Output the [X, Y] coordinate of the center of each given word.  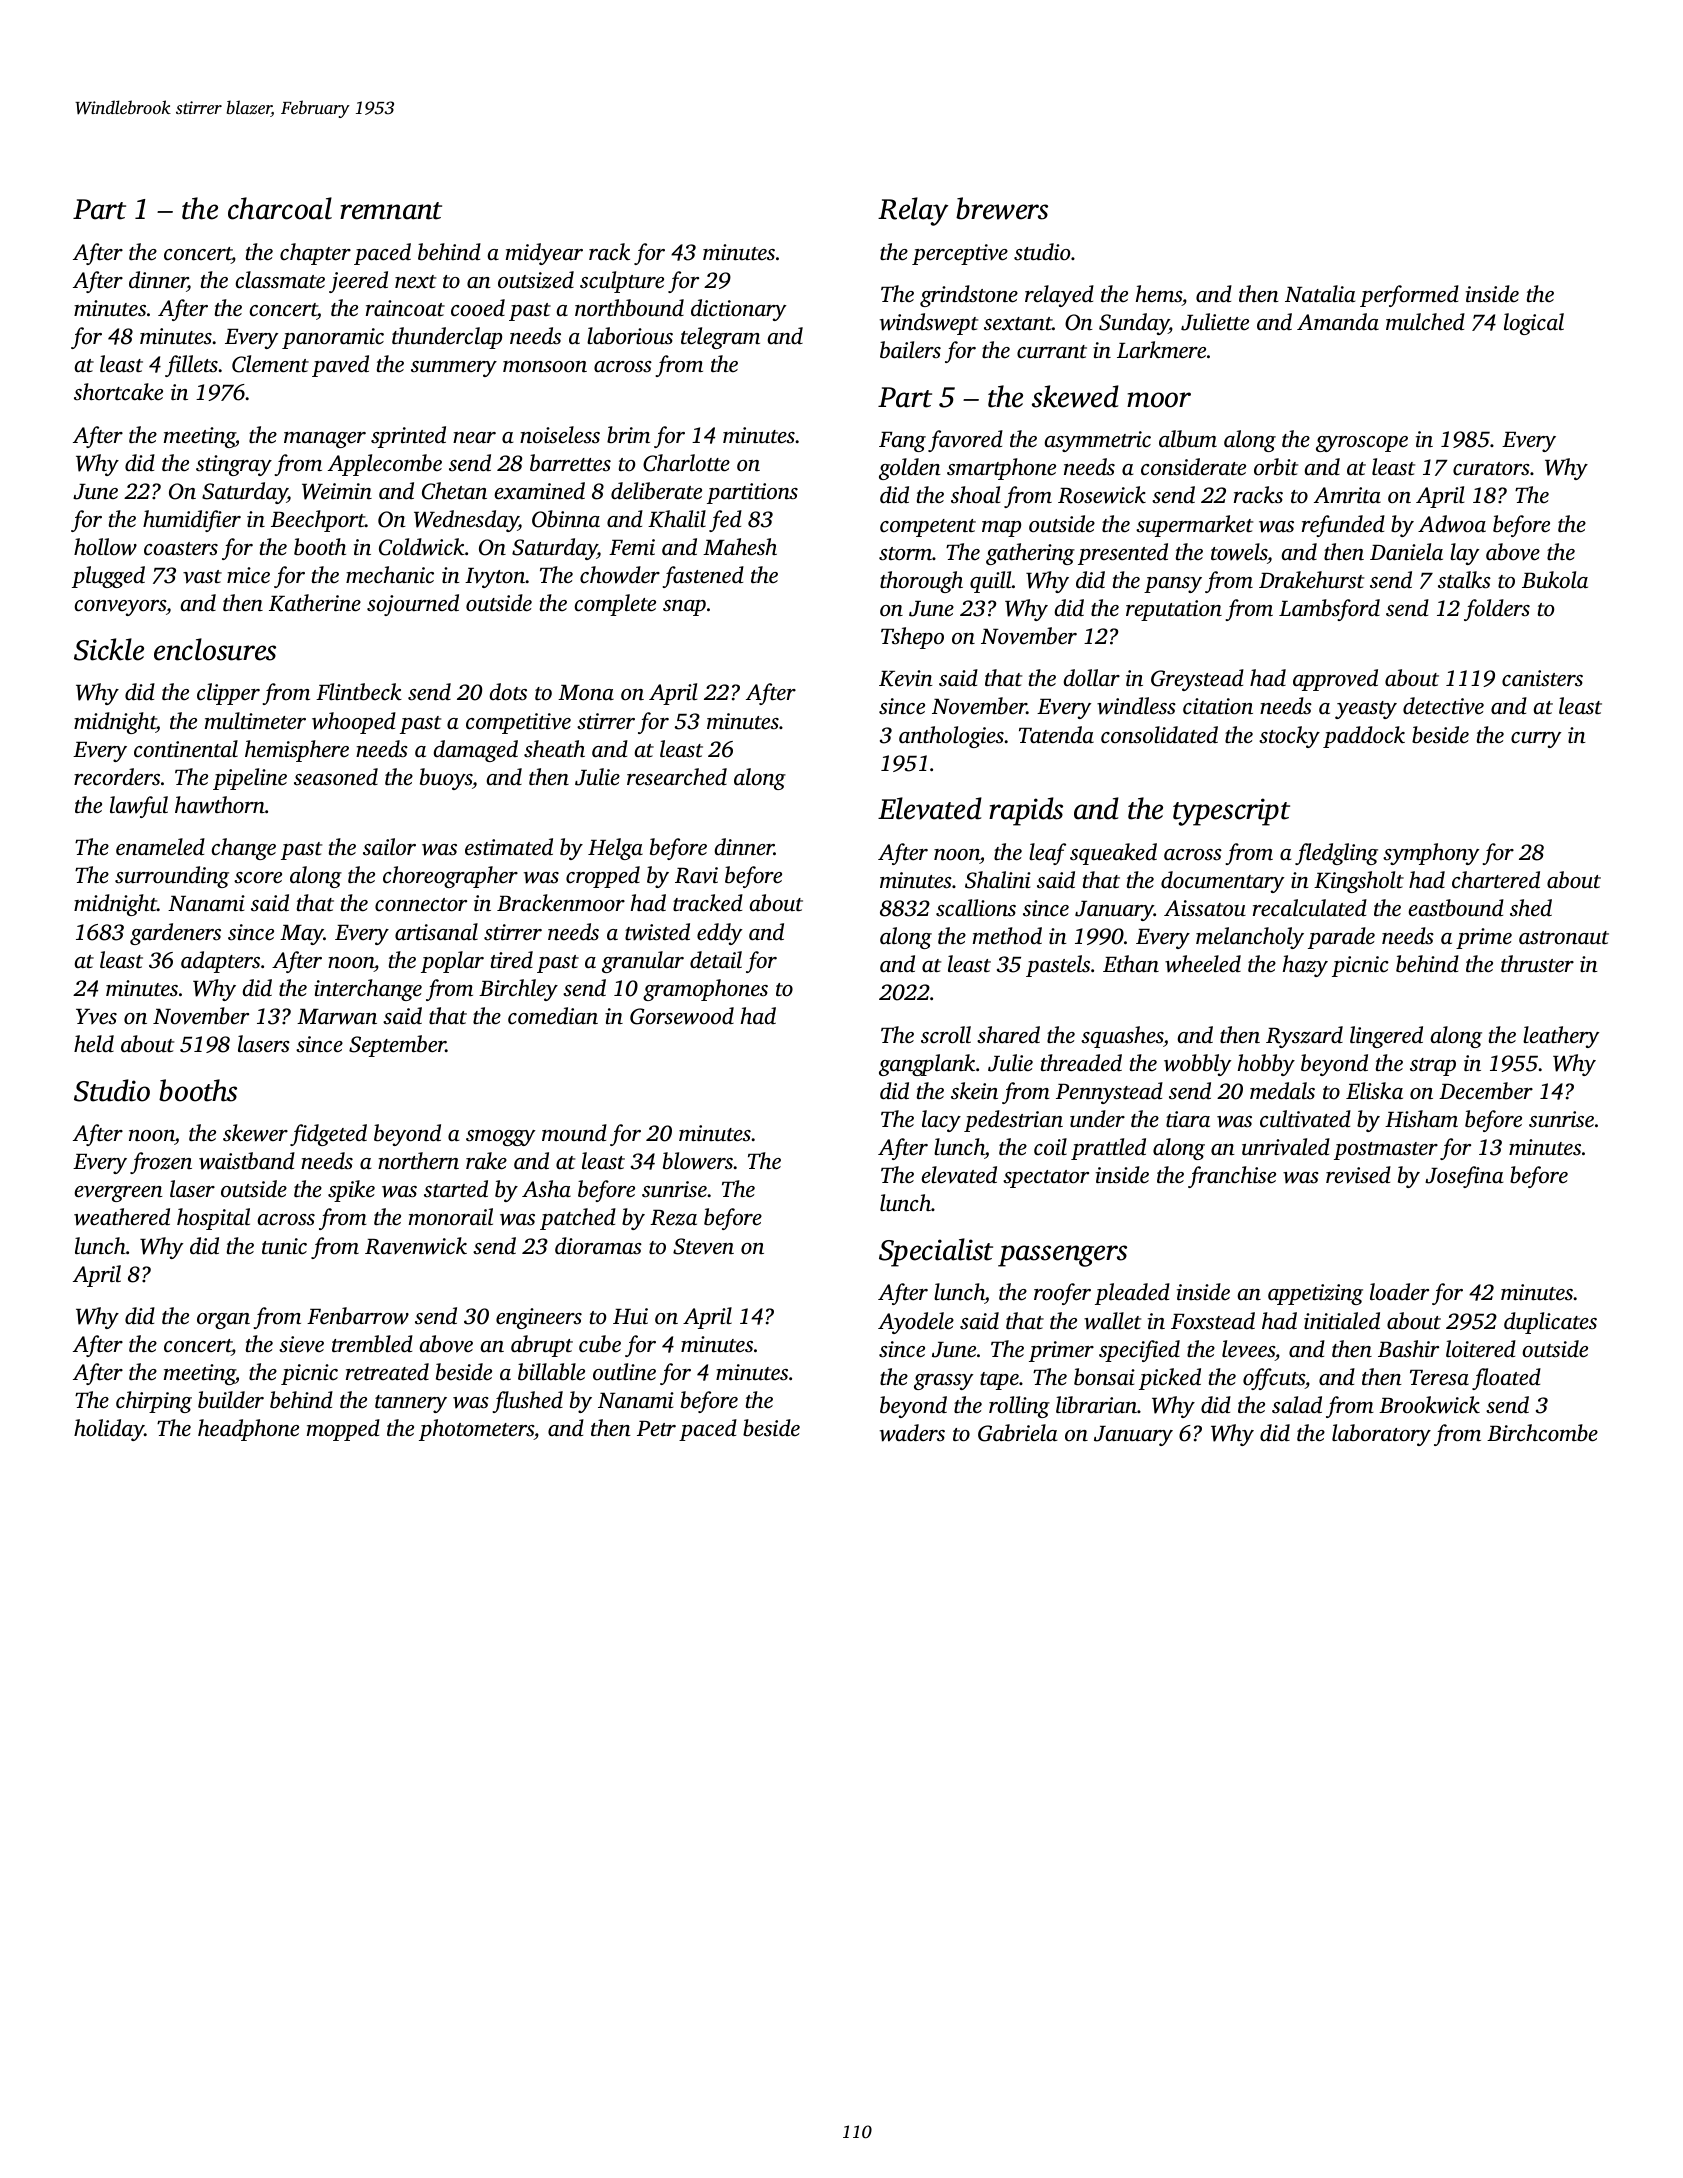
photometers [476, 1430]
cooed [478, 308]
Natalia [1320, 293]
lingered [1386, 1037]
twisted [657, 932]
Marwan [337, 1017]
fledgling [1336, 854]
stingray [234, 465]
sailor [389, 846]
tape [999, 1381]
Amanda [1338, 322]
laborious [630, 336]
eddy [720, 934]
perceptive [960, 254]
